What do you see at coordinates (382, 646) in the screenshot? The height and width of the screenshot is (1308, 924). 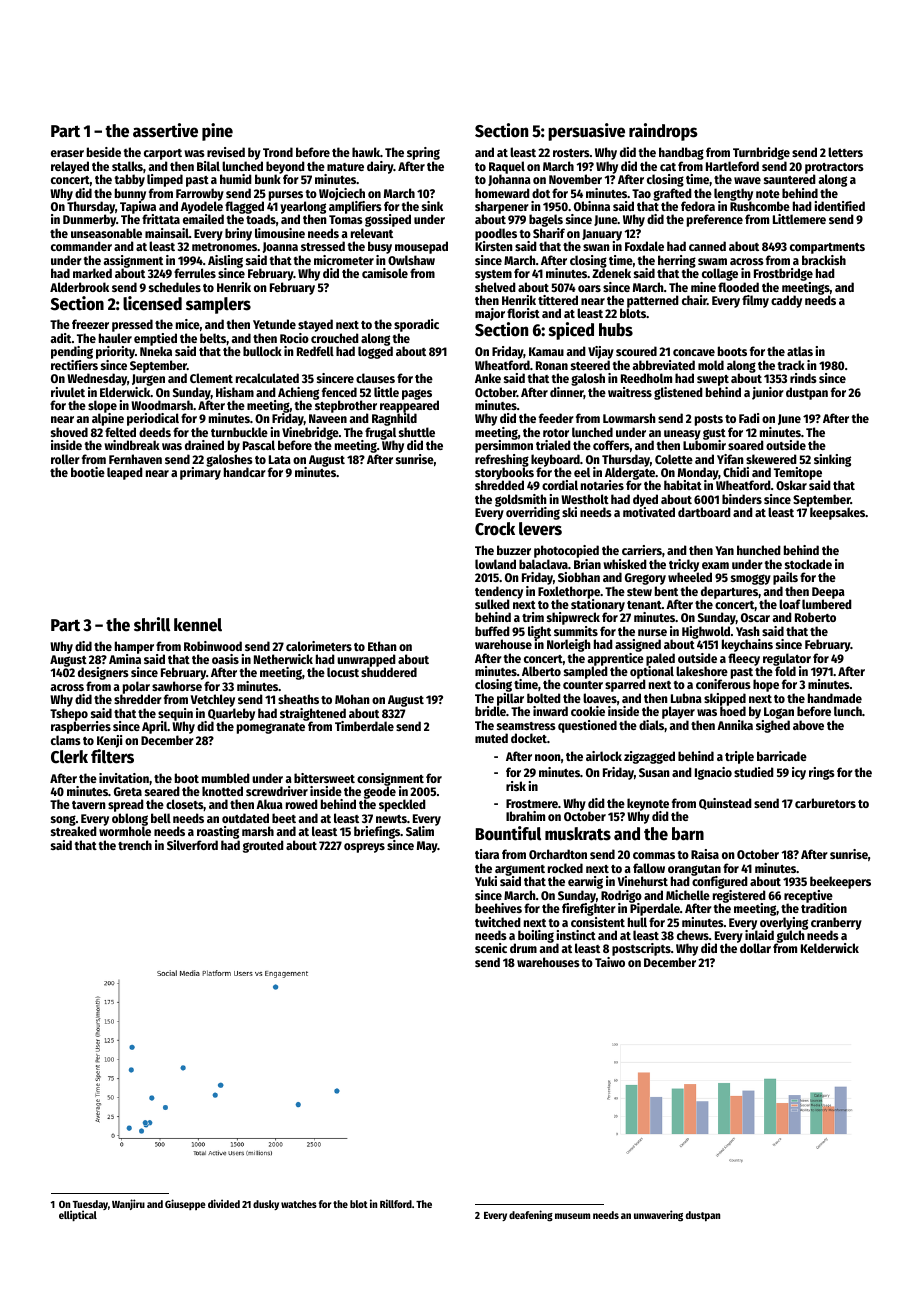 I see `Ethan` at bounding box center [382, 646].
